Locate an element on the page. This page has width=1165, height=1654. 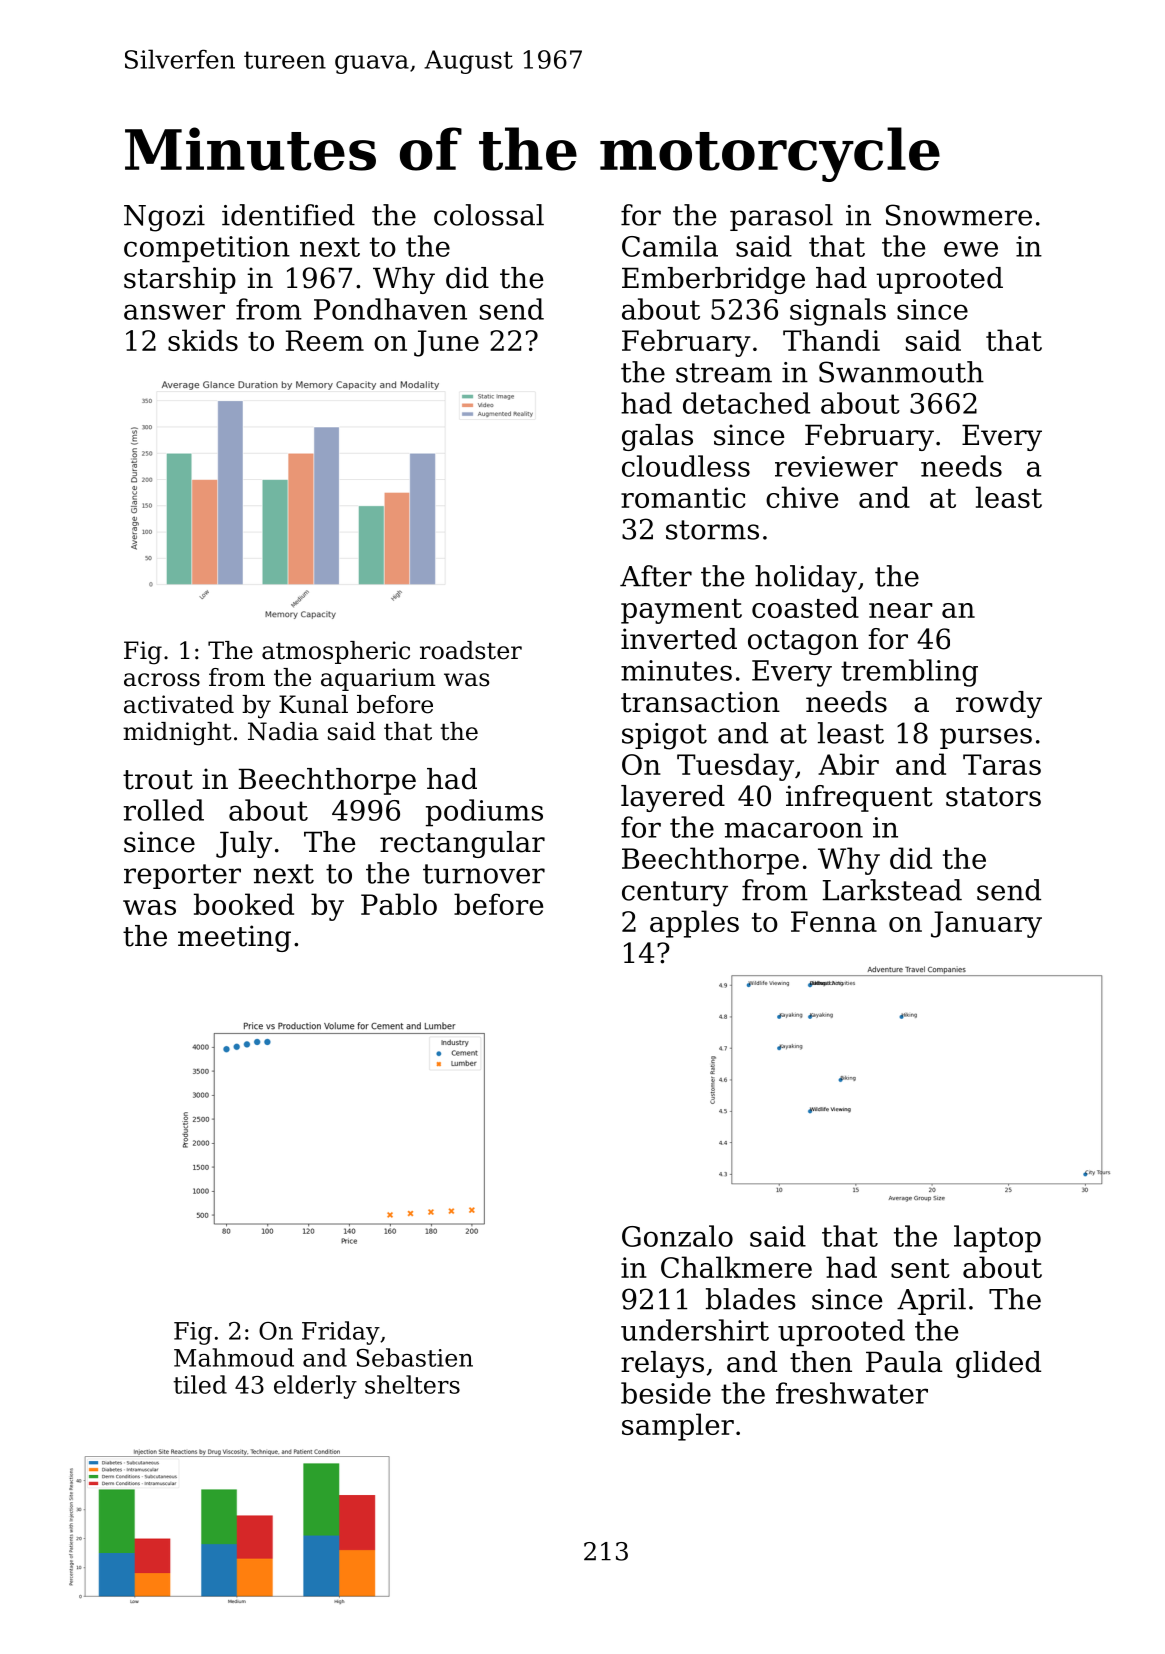
apples is located at coordinates (694, 924).
